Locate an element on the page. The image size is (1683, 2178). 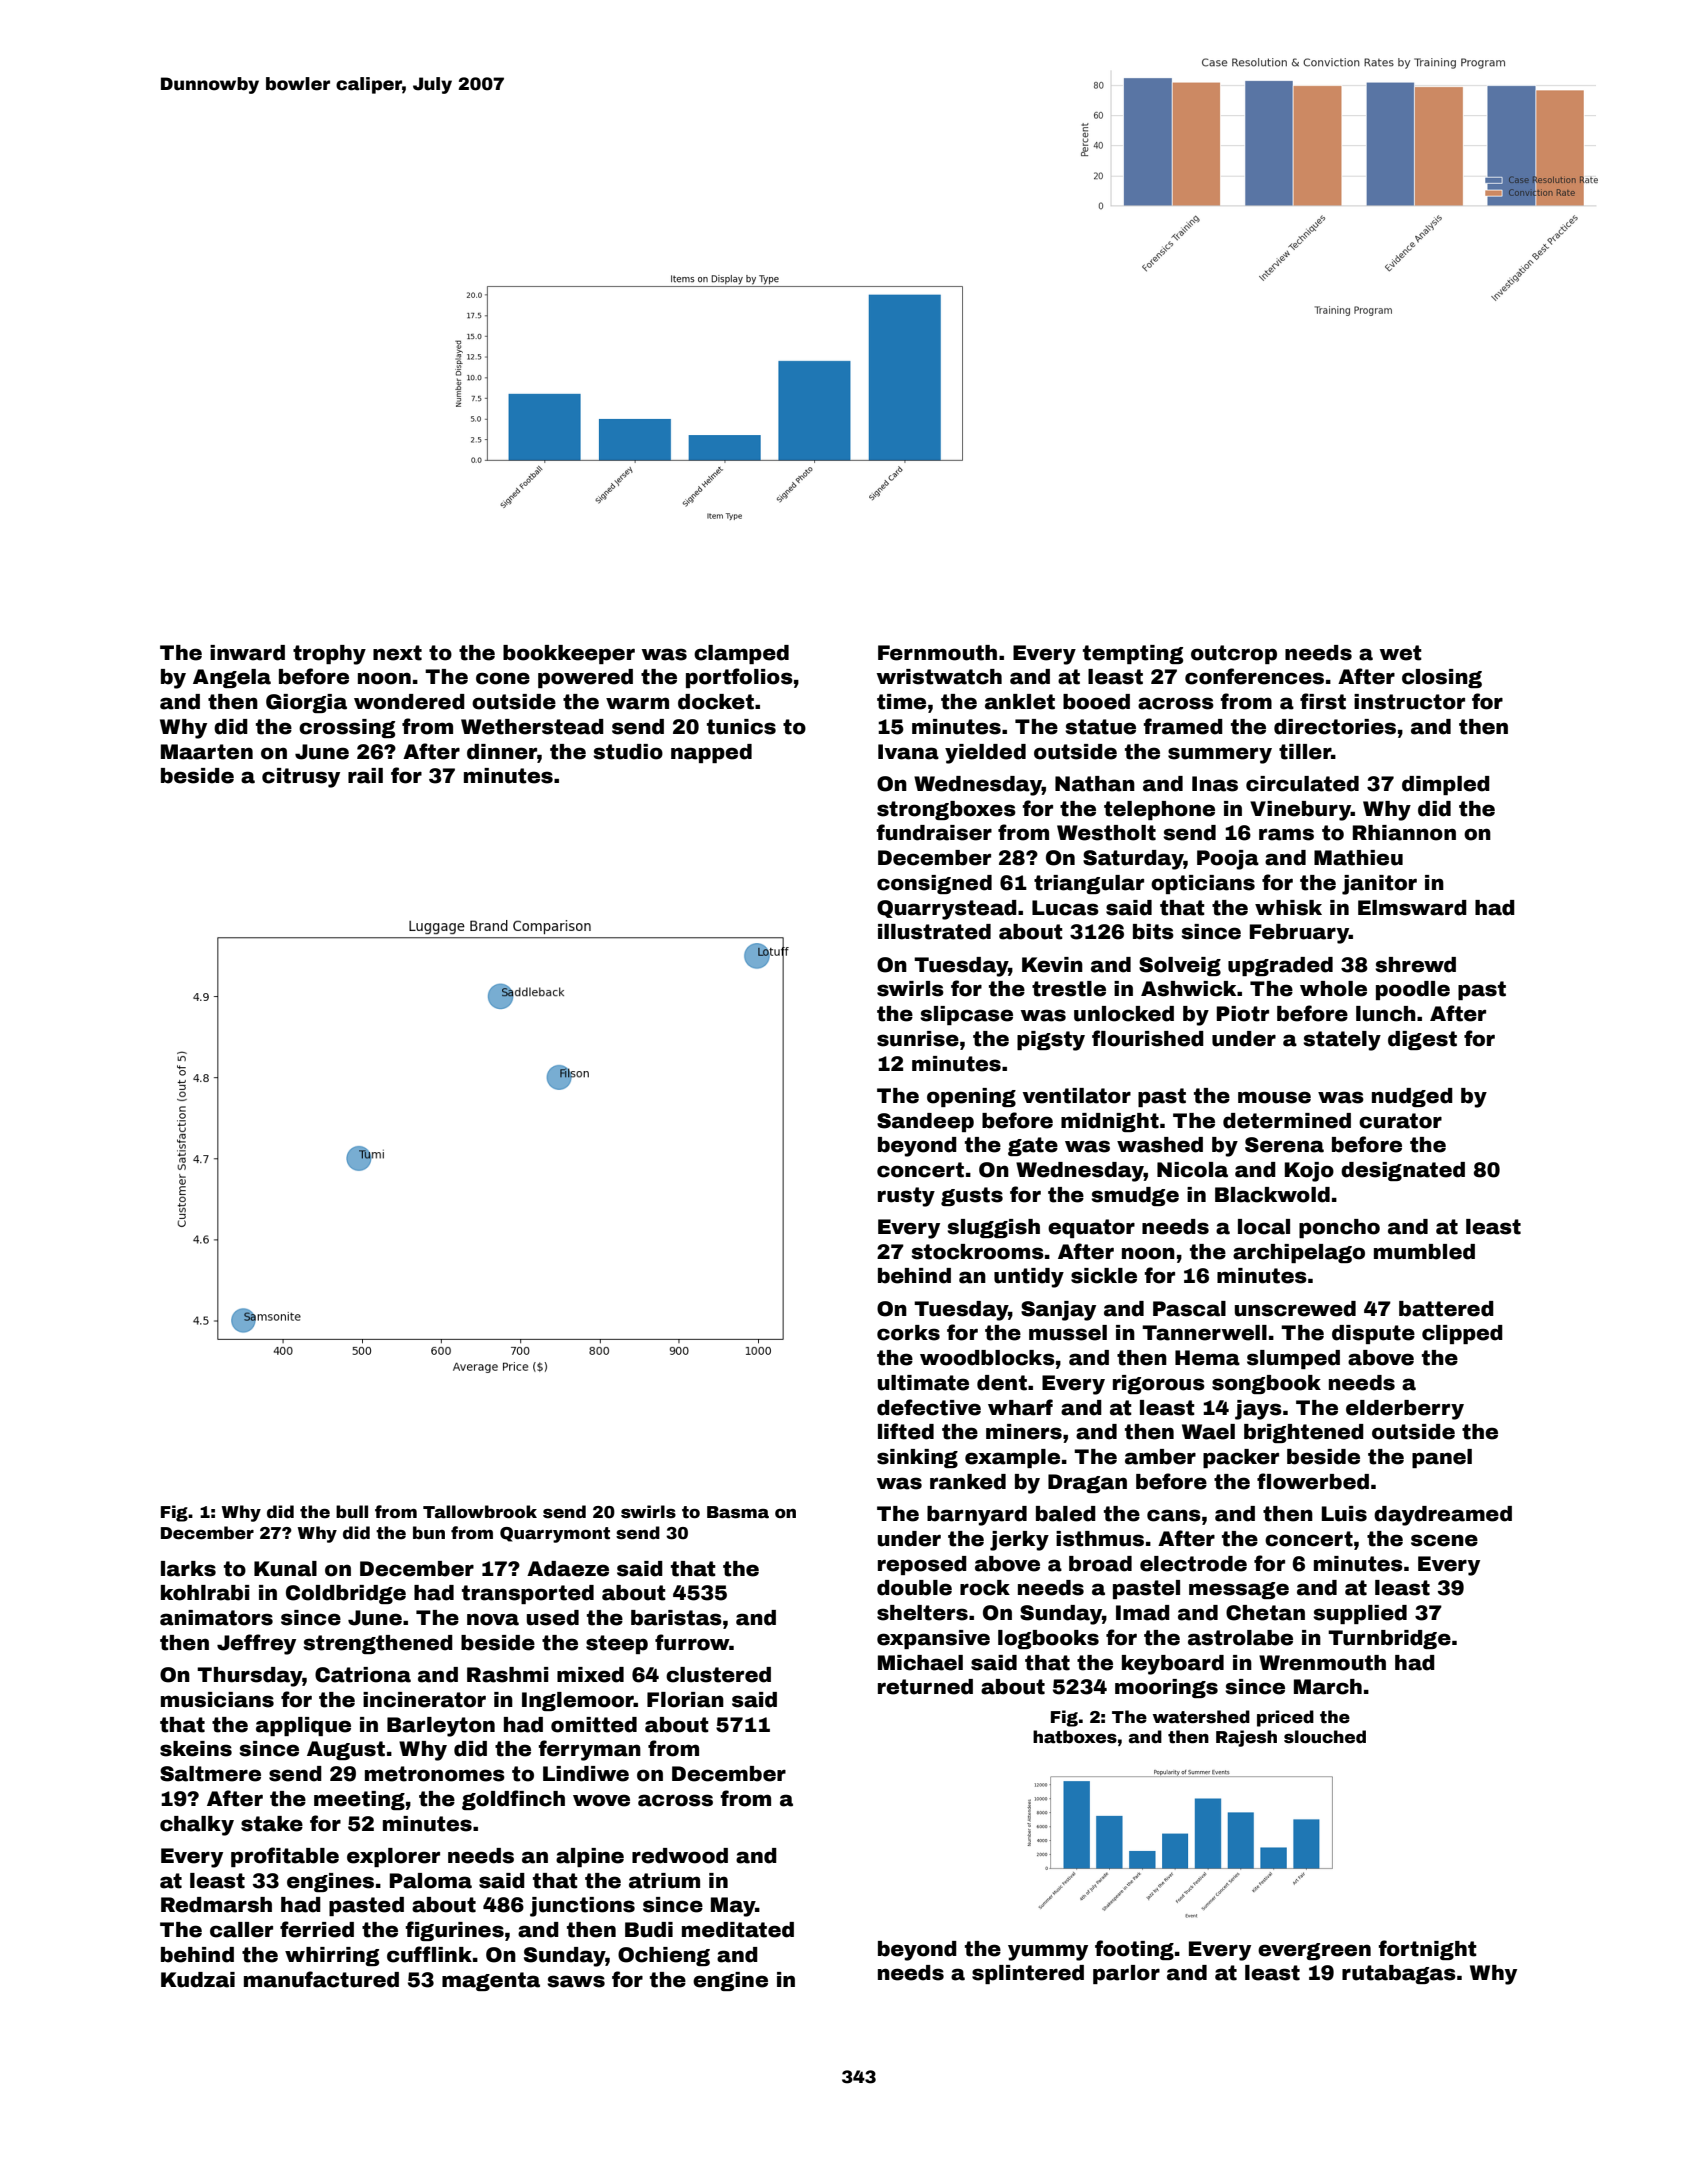
designated is located at coordinates (1403, 1171).
